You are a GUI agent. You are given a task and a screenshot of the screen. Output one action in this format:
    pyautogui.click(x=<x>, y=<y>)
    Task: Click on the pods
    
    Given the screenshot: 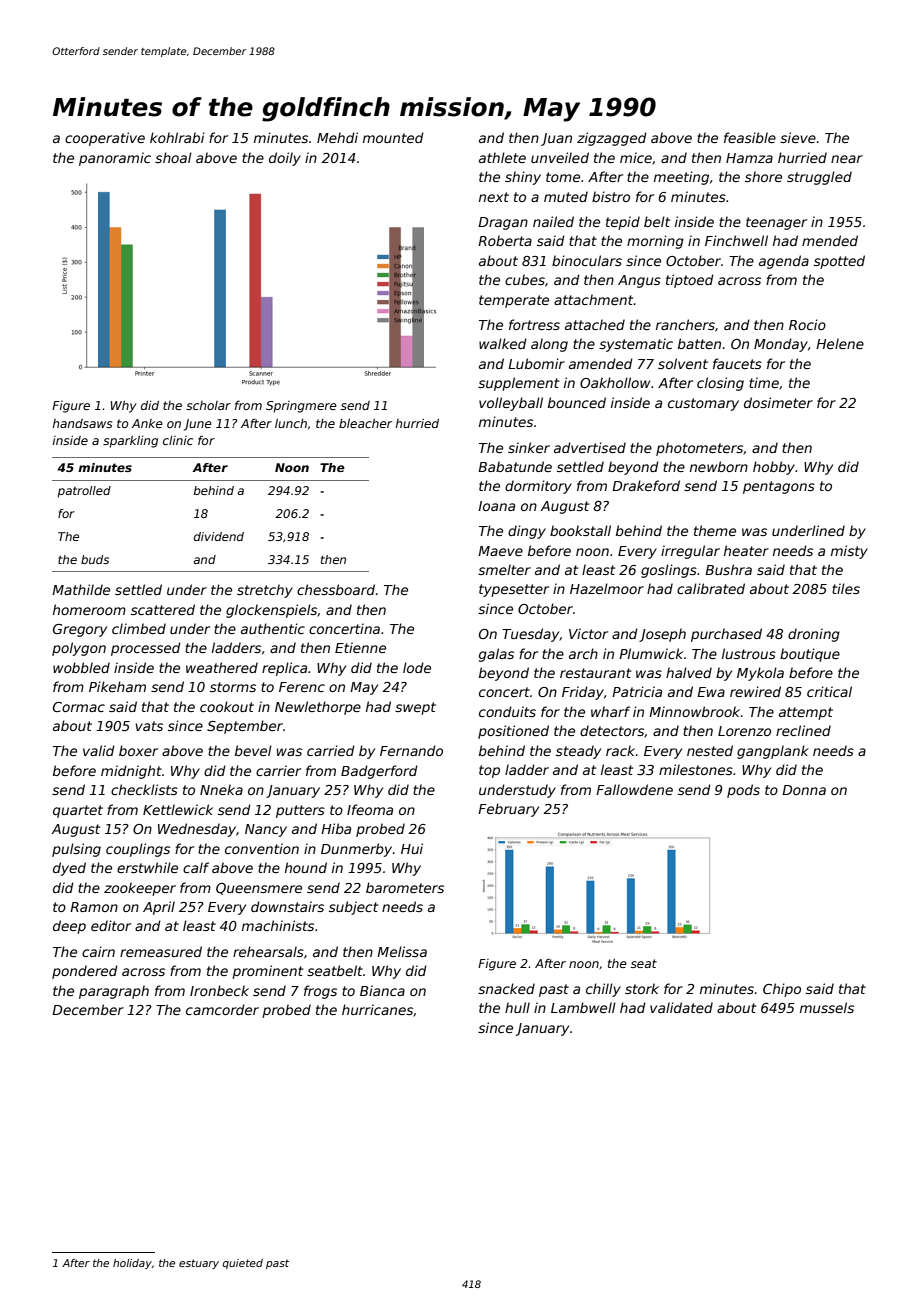 What is the action you would take?
    pyautogui.click(x=743, y=791)
